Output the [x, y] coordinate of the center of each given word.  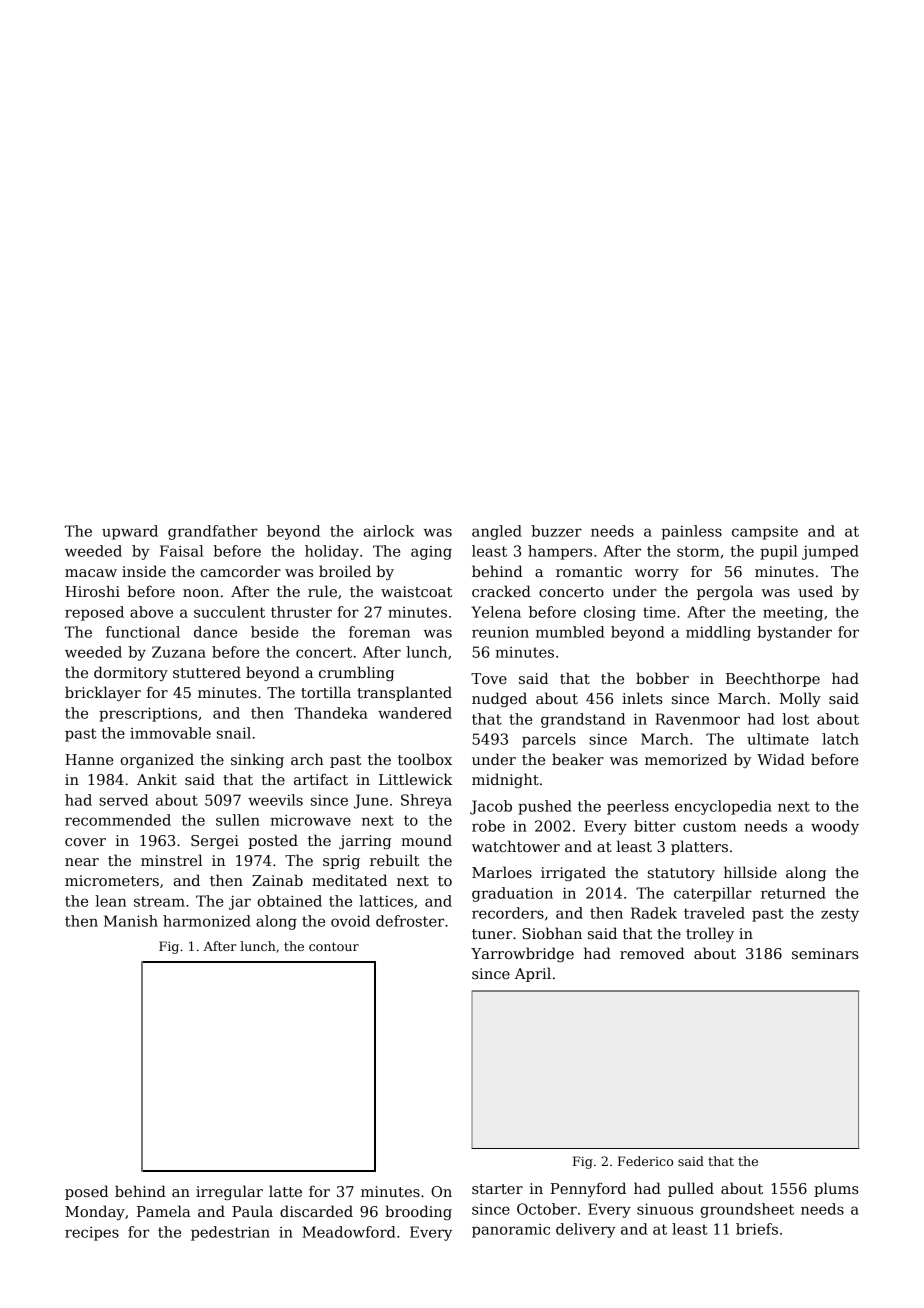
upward [130, 532]
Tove [489, 678]
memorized [686, 759]
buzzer [556, 531]
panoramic [511, 1231]
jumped [830, 552]
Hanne [89, 759]
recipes [92, 1234]
